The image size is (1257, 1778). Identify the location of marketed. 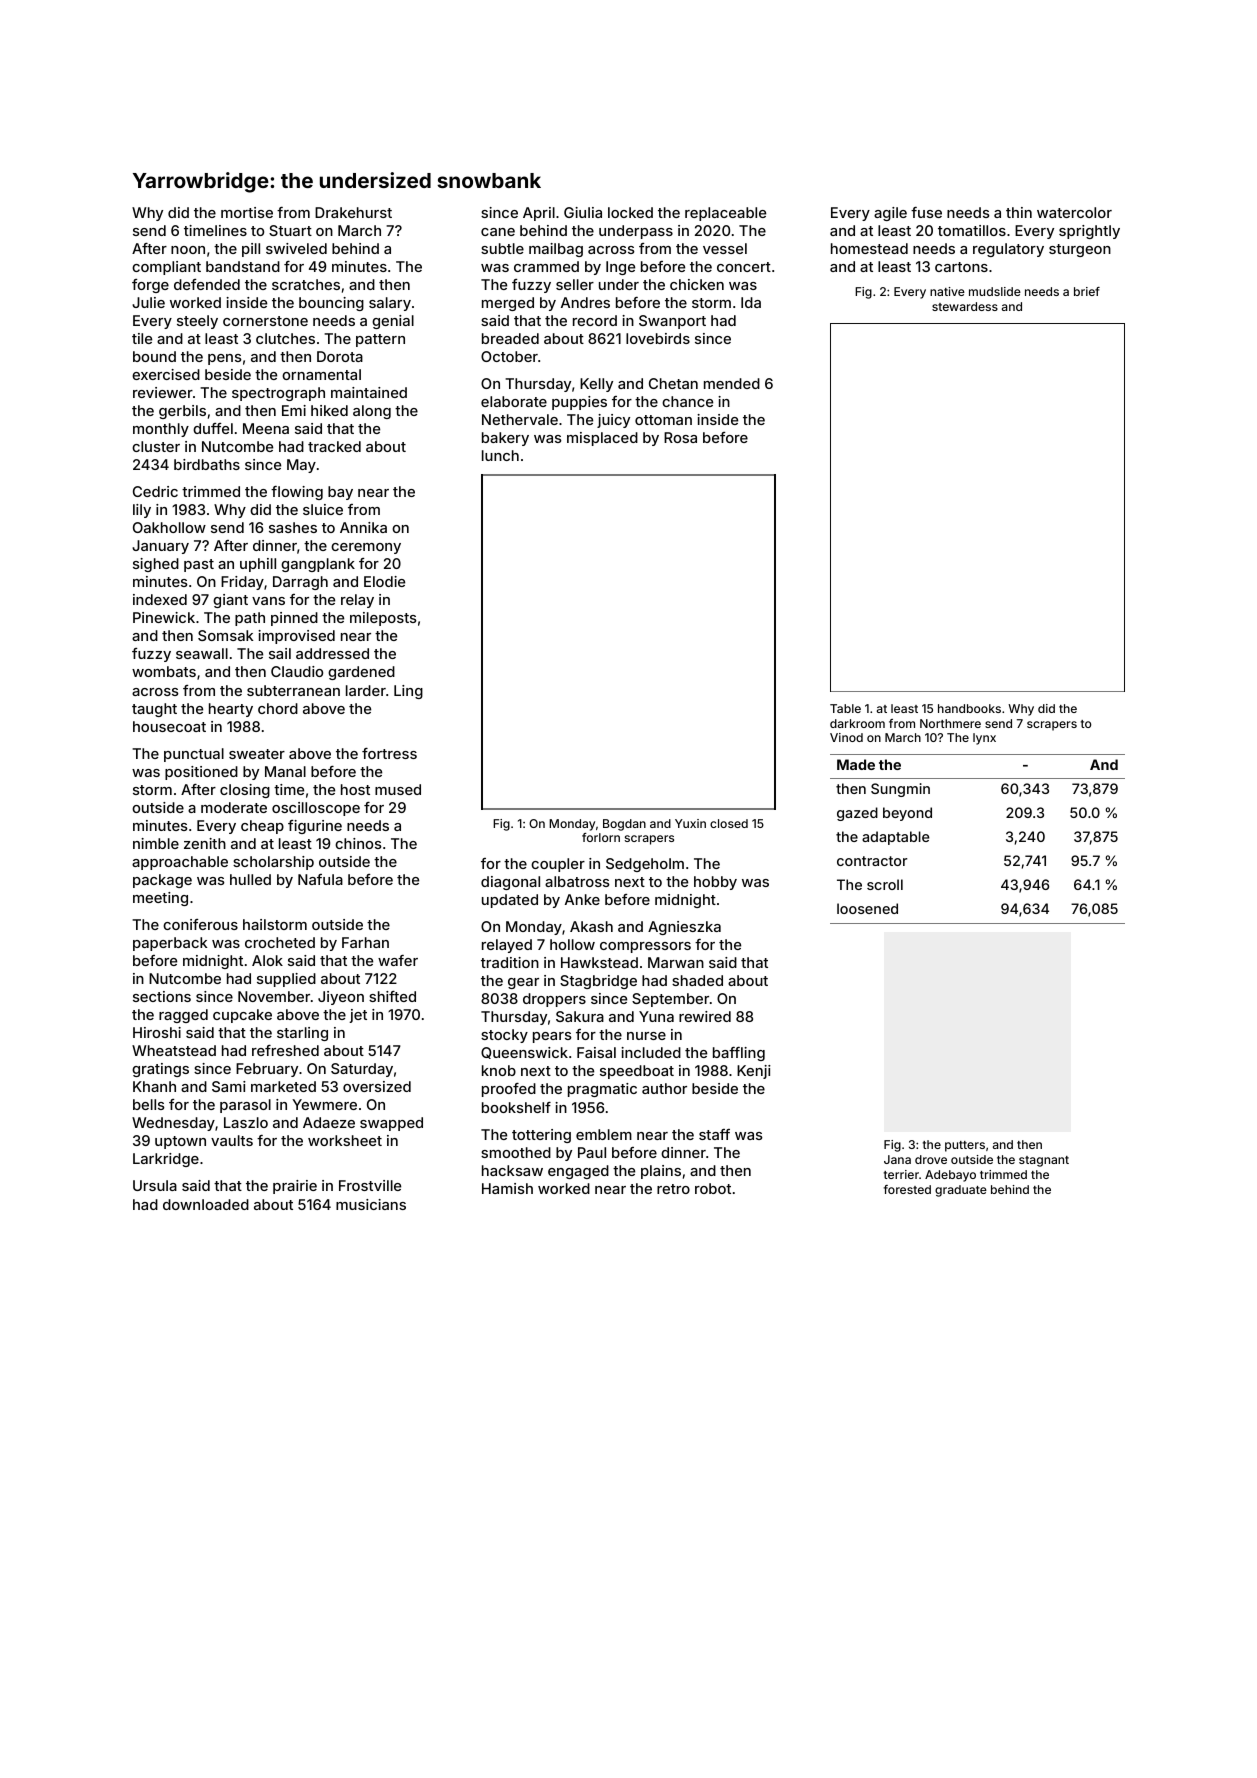
(283, 1086).
